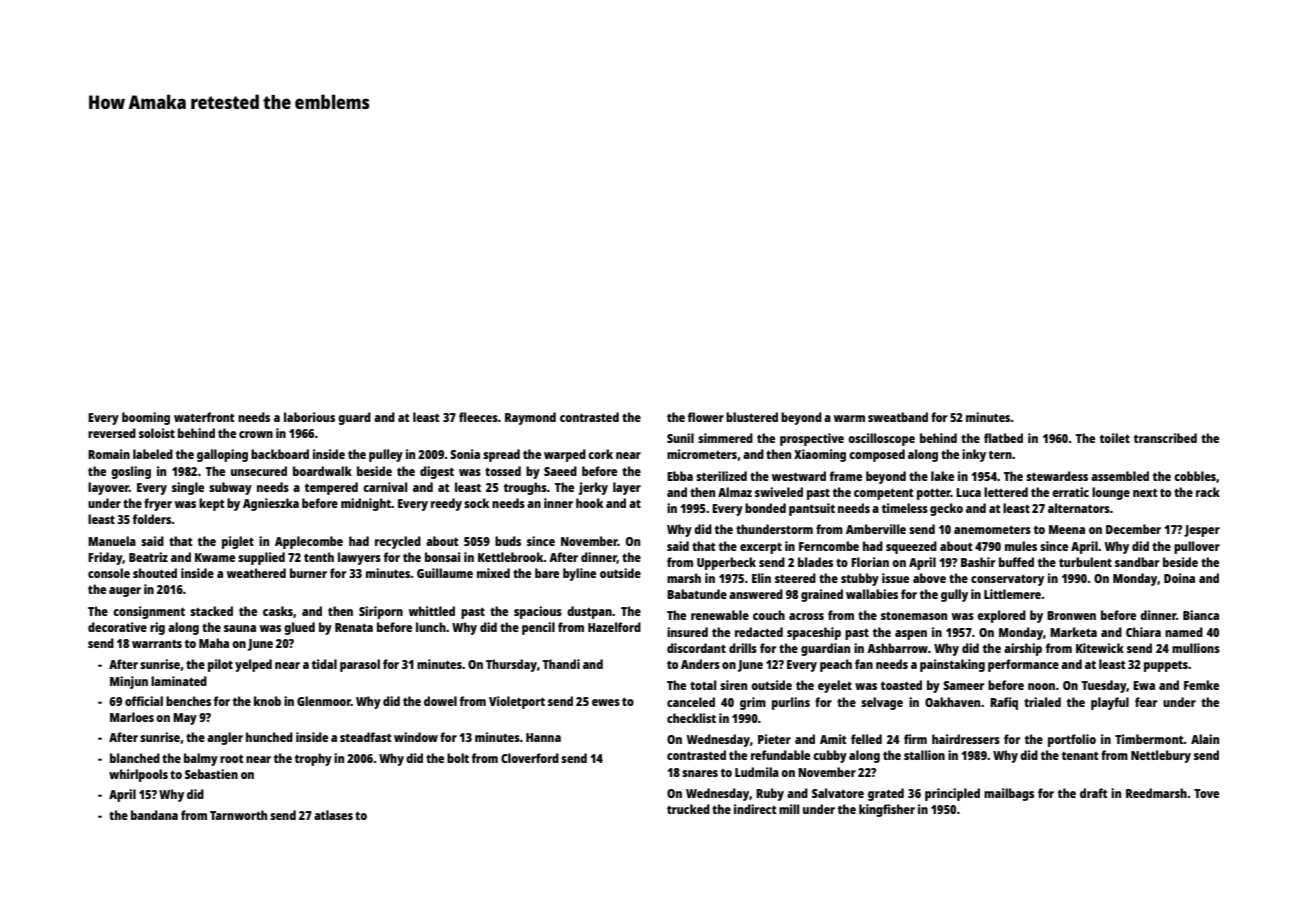 The width and height of the image is (1308, 924). I want to click on atlases, so click(333, 815).
